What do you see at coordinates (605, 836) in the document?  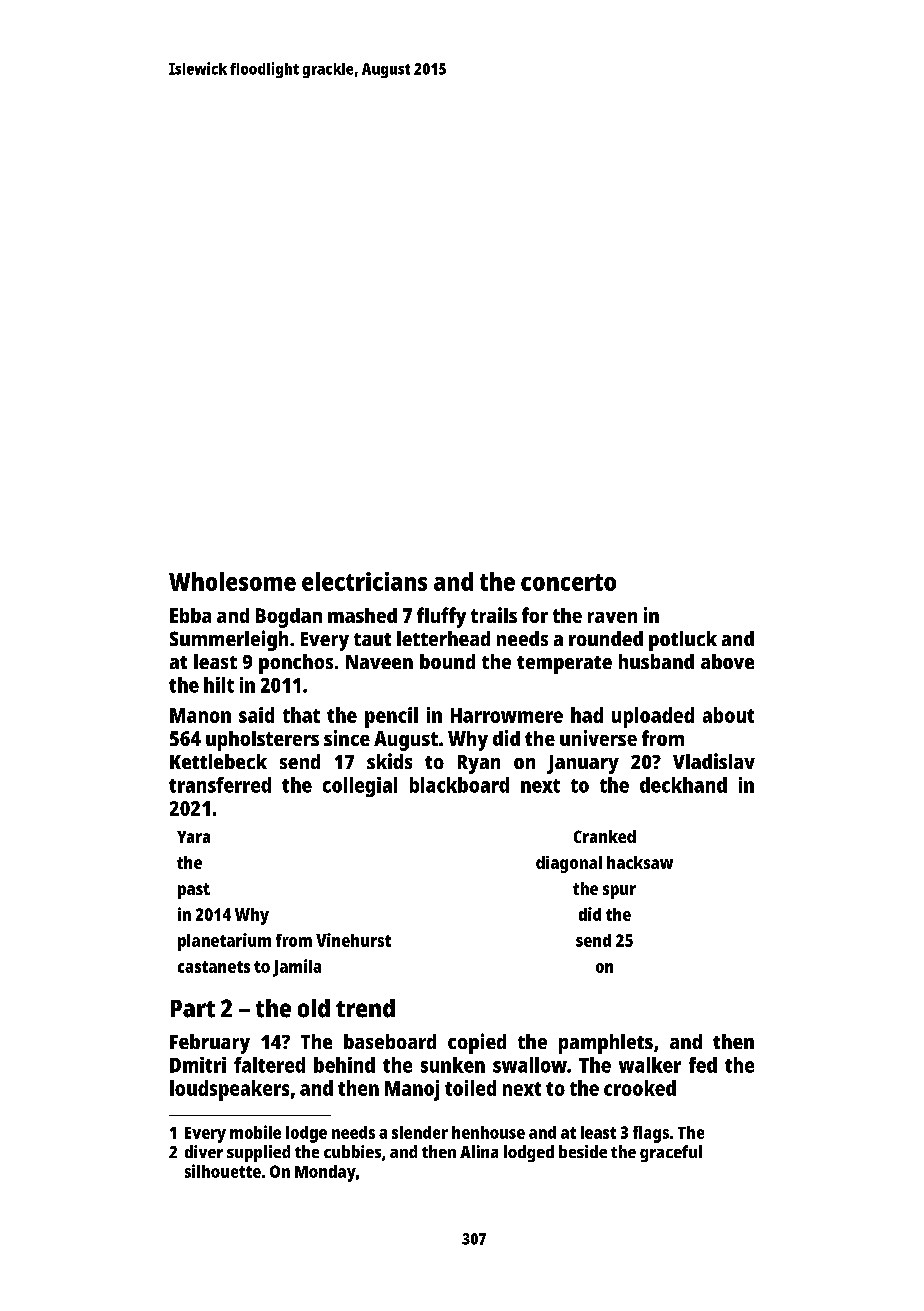 I see `Cranked` at bounding box center [605, 836].
